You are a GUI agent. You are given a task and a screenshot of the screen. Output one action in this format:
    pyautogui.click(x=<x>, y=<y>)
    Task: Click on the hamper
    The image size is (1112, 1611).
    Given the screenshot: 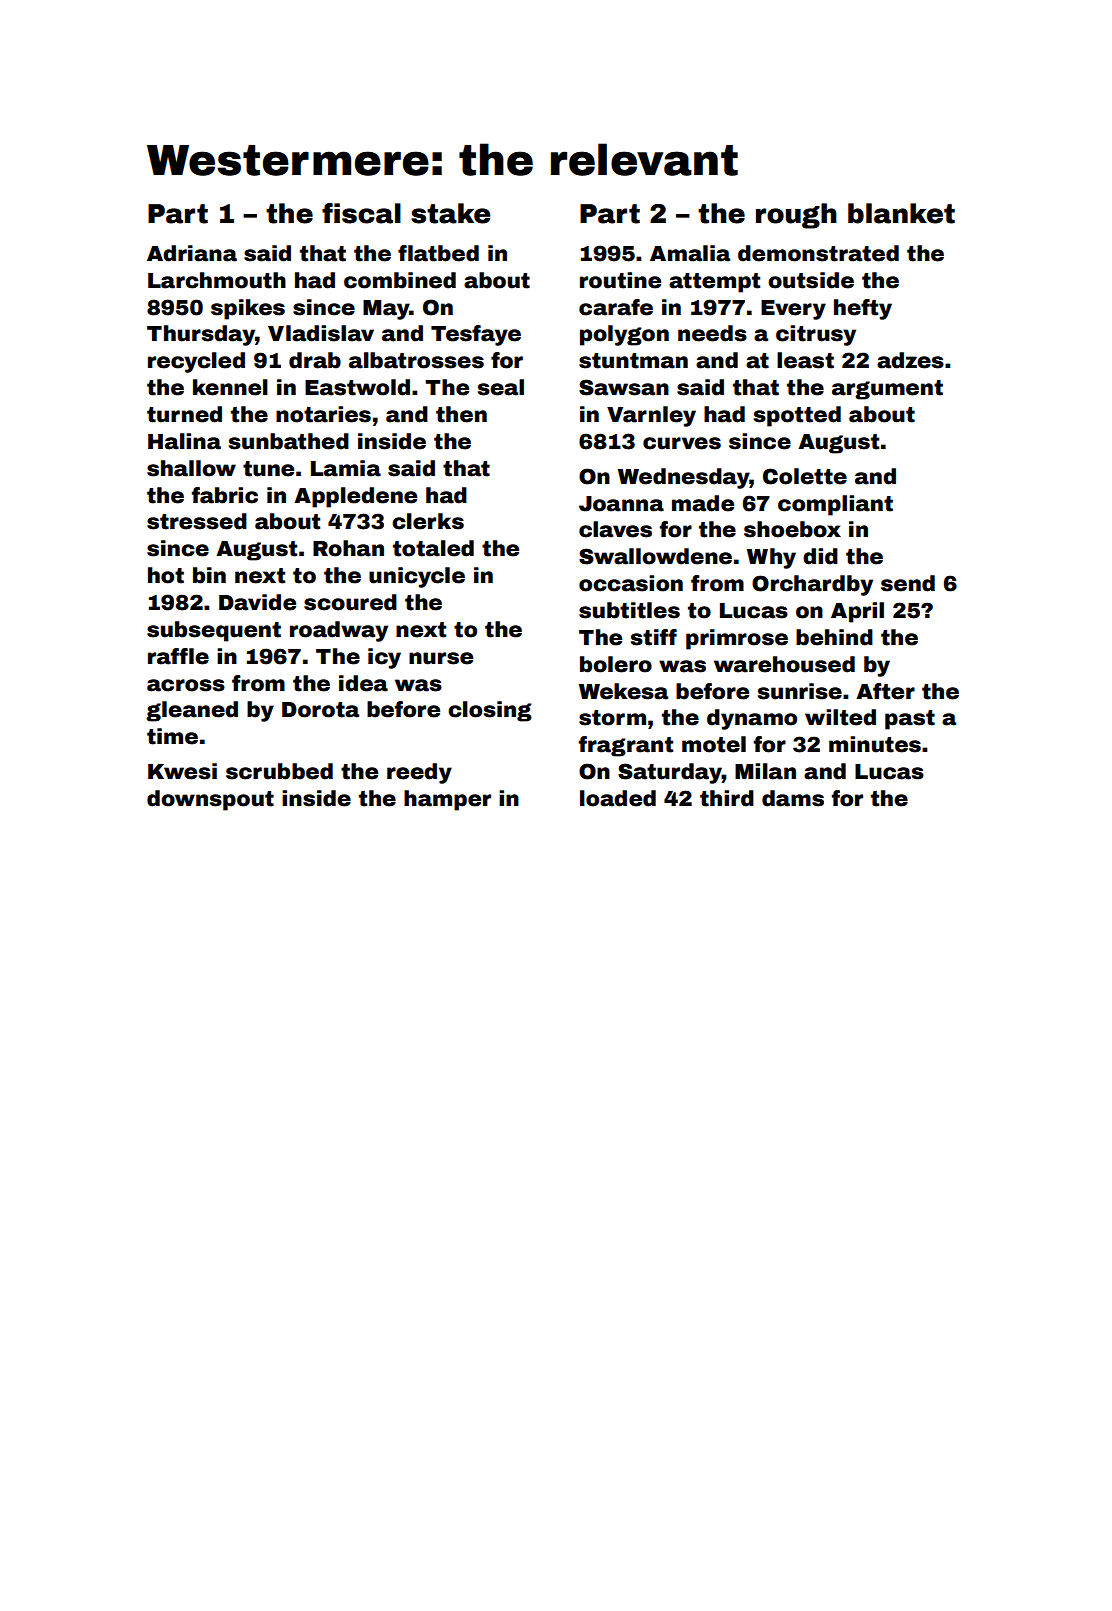 What is the action you would take?
    pyautogui.click(x=447, y=800)
